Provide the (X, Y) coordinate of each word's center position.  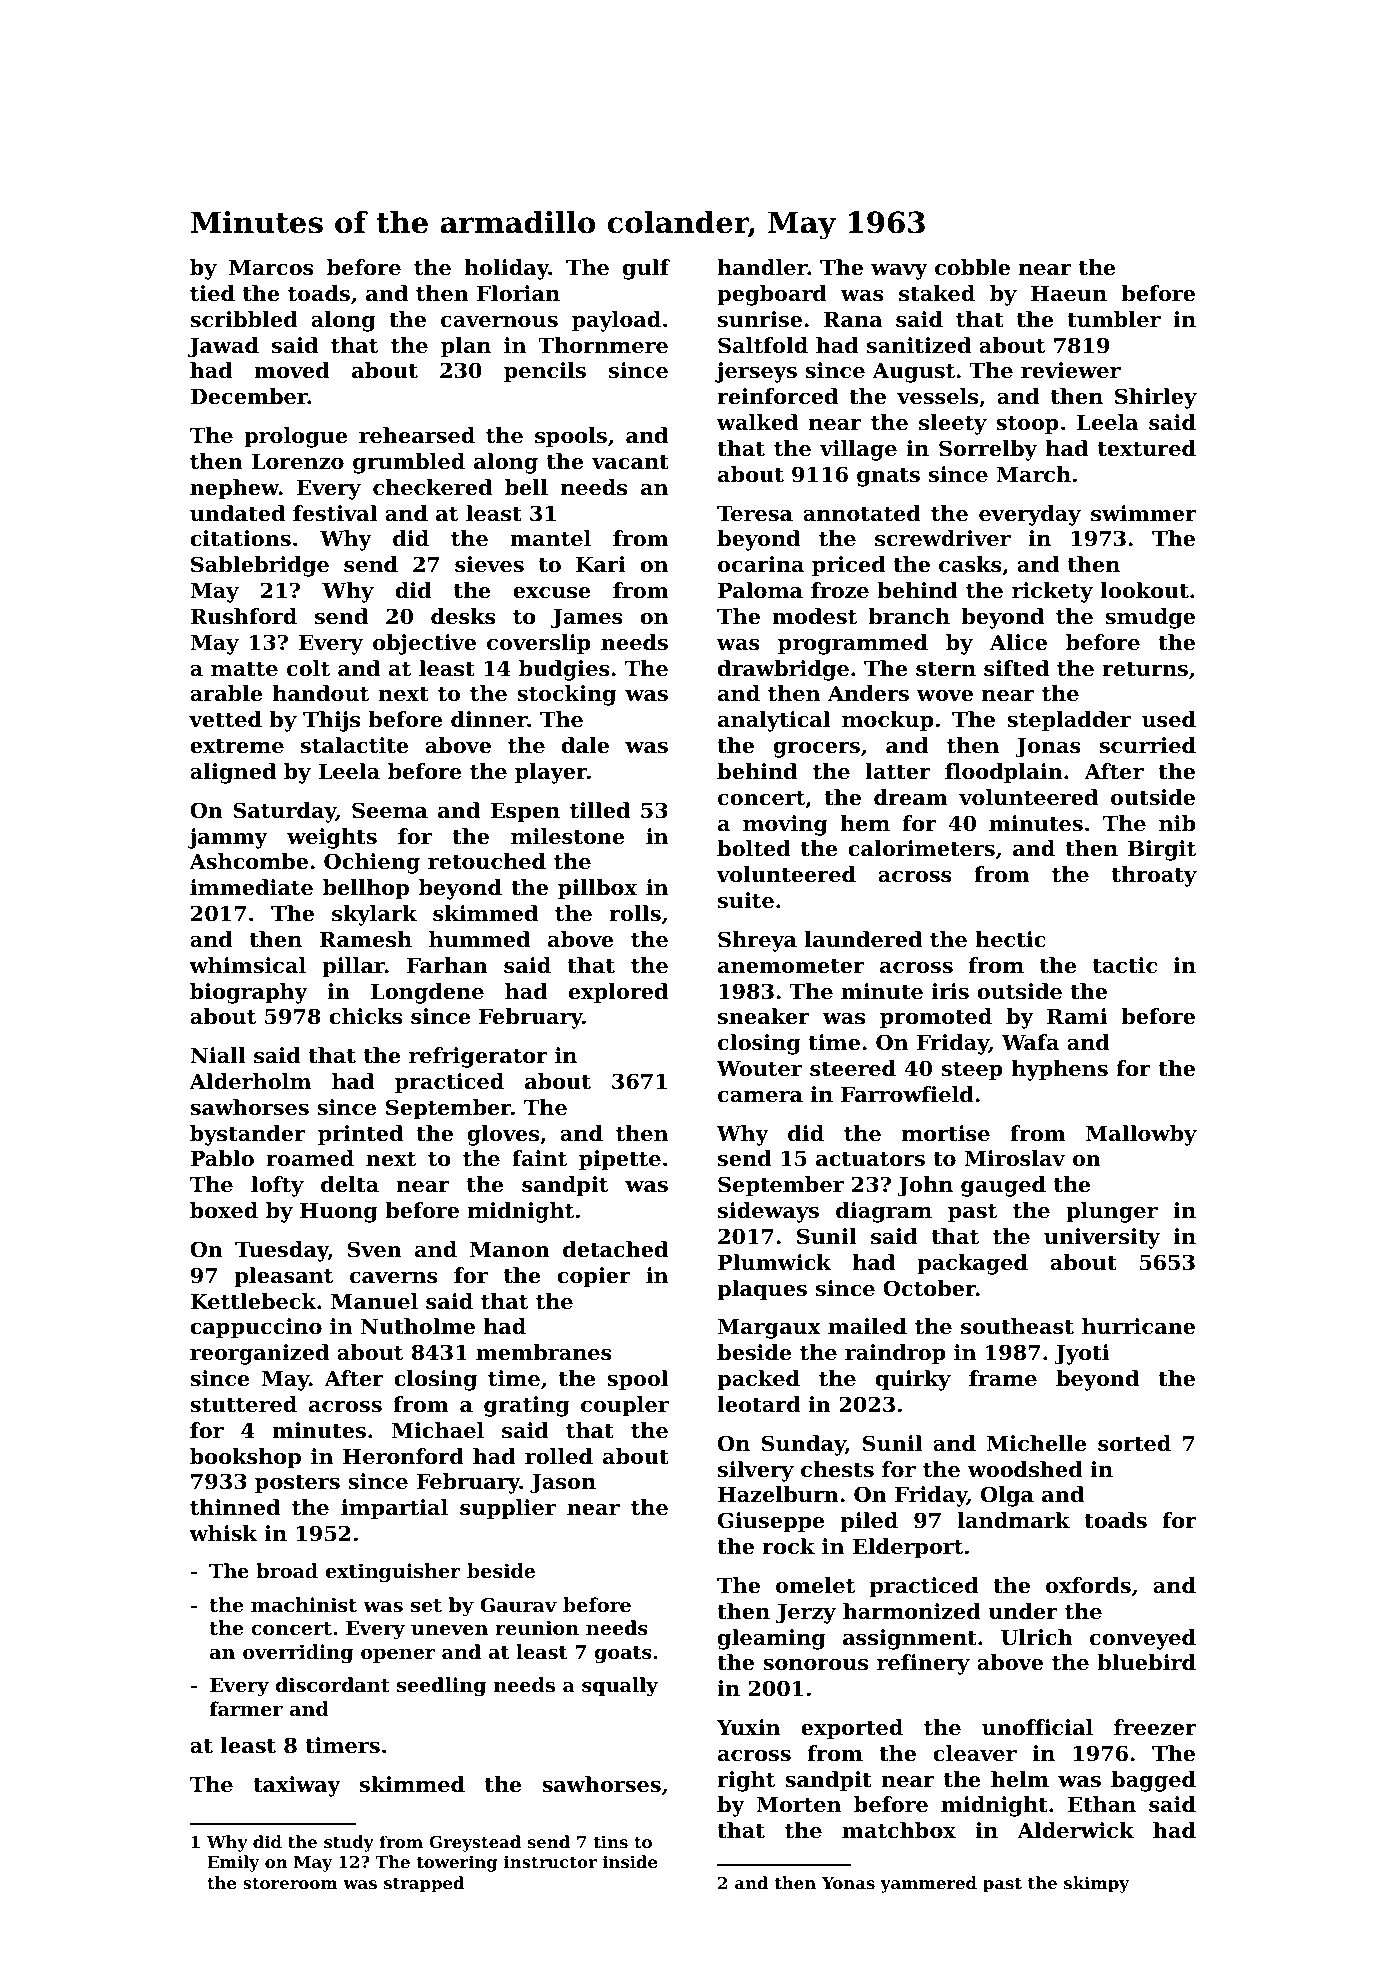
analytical (774, 721)
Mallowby (1141, 1135)
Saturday (284, 812)
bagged (1153, 1781)
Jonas (1048, 748)
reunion (537, 1627)
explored (618, 993)
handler (762, 267)
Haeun (1069, 294)
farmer (246, 1708)
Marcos (271, 268)
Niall (218, 1055)
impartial (394, 1509)
